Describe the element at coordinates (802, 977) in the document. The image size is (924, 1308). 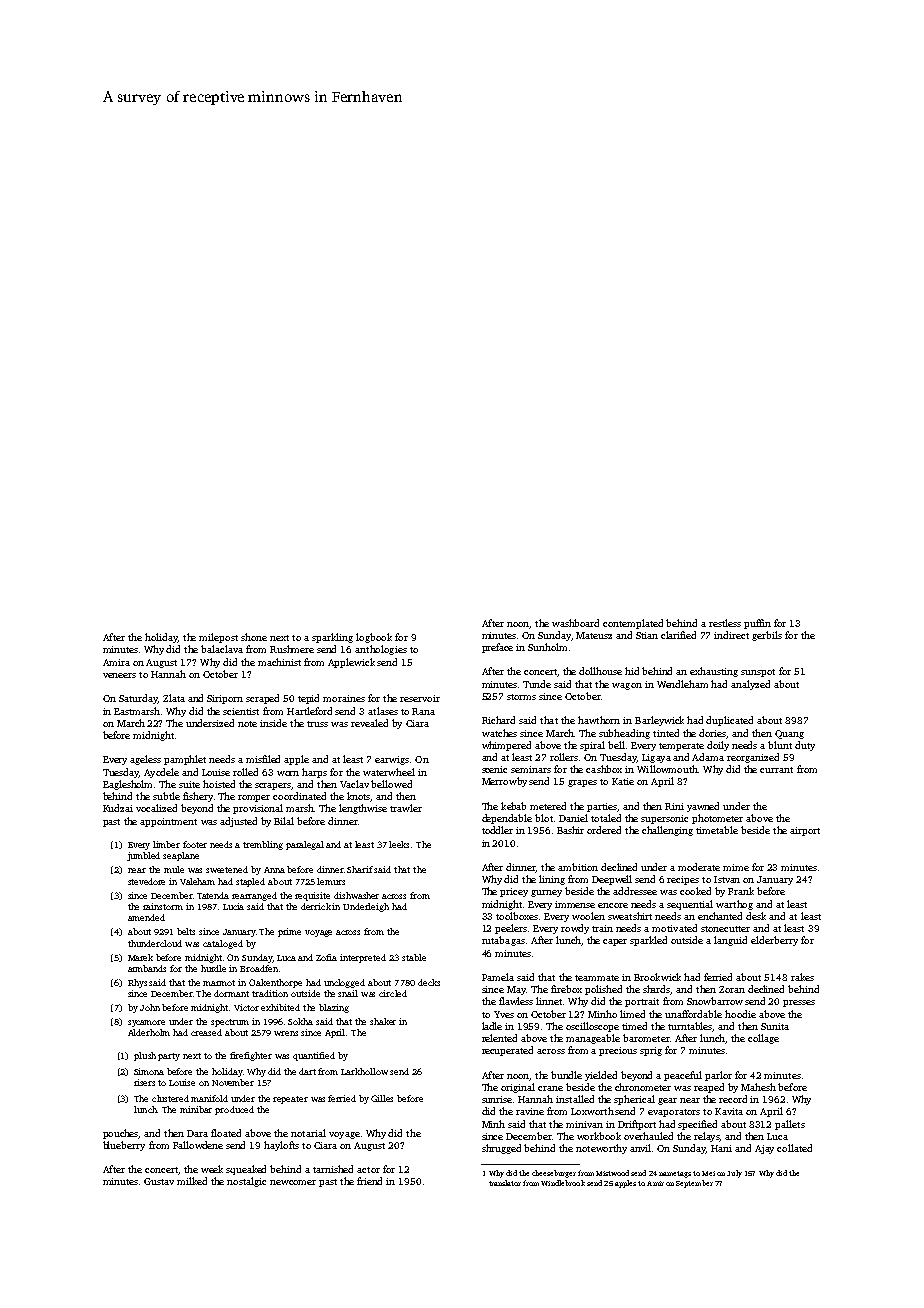
I see `rakes` at that location.
